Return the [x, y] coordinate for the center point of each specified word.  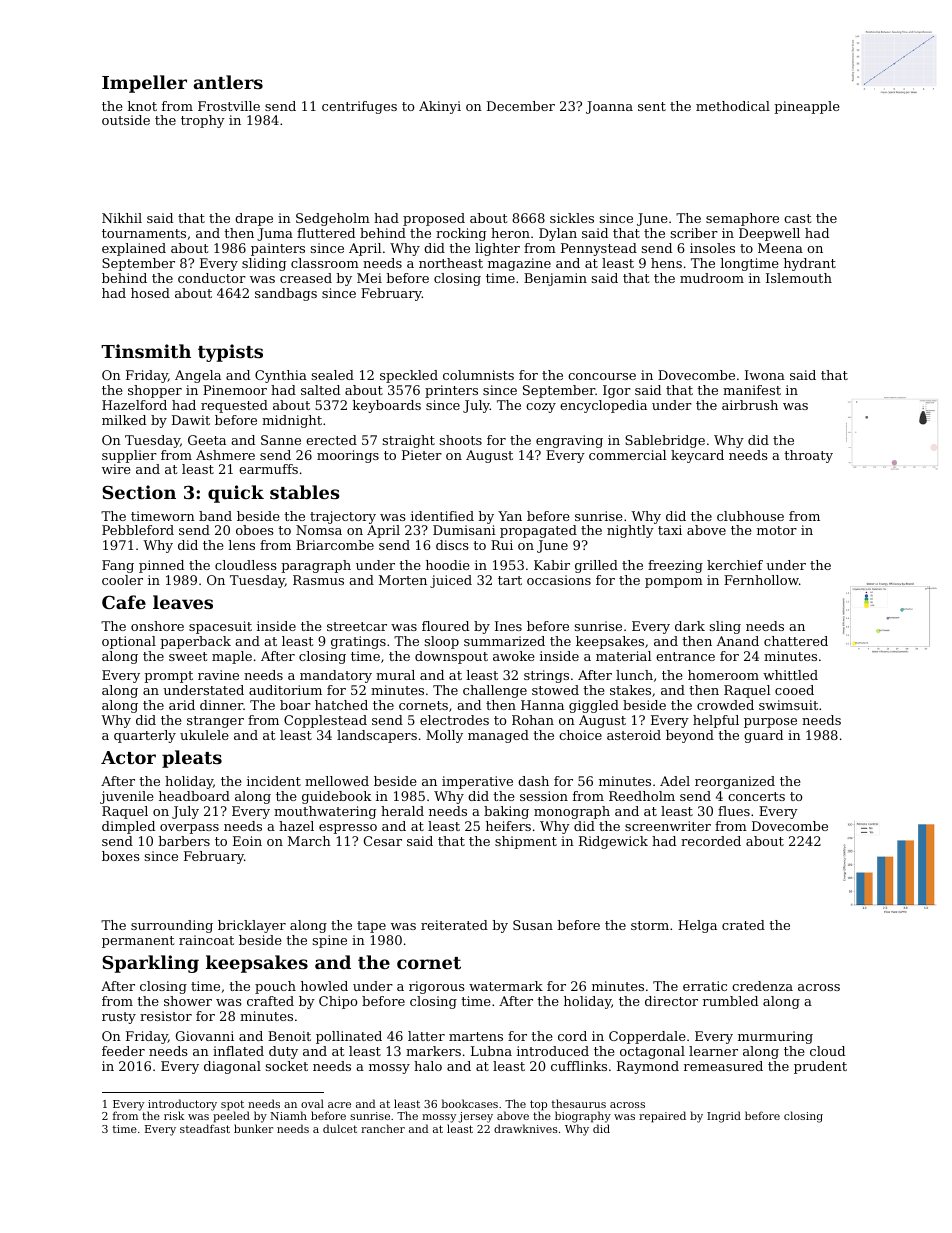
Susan [533, 925]
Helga [697, 926]
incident [274, 781]
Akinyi [440, 107]
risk [174, 1115]
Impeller [144, 84]
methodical [733, 106]
